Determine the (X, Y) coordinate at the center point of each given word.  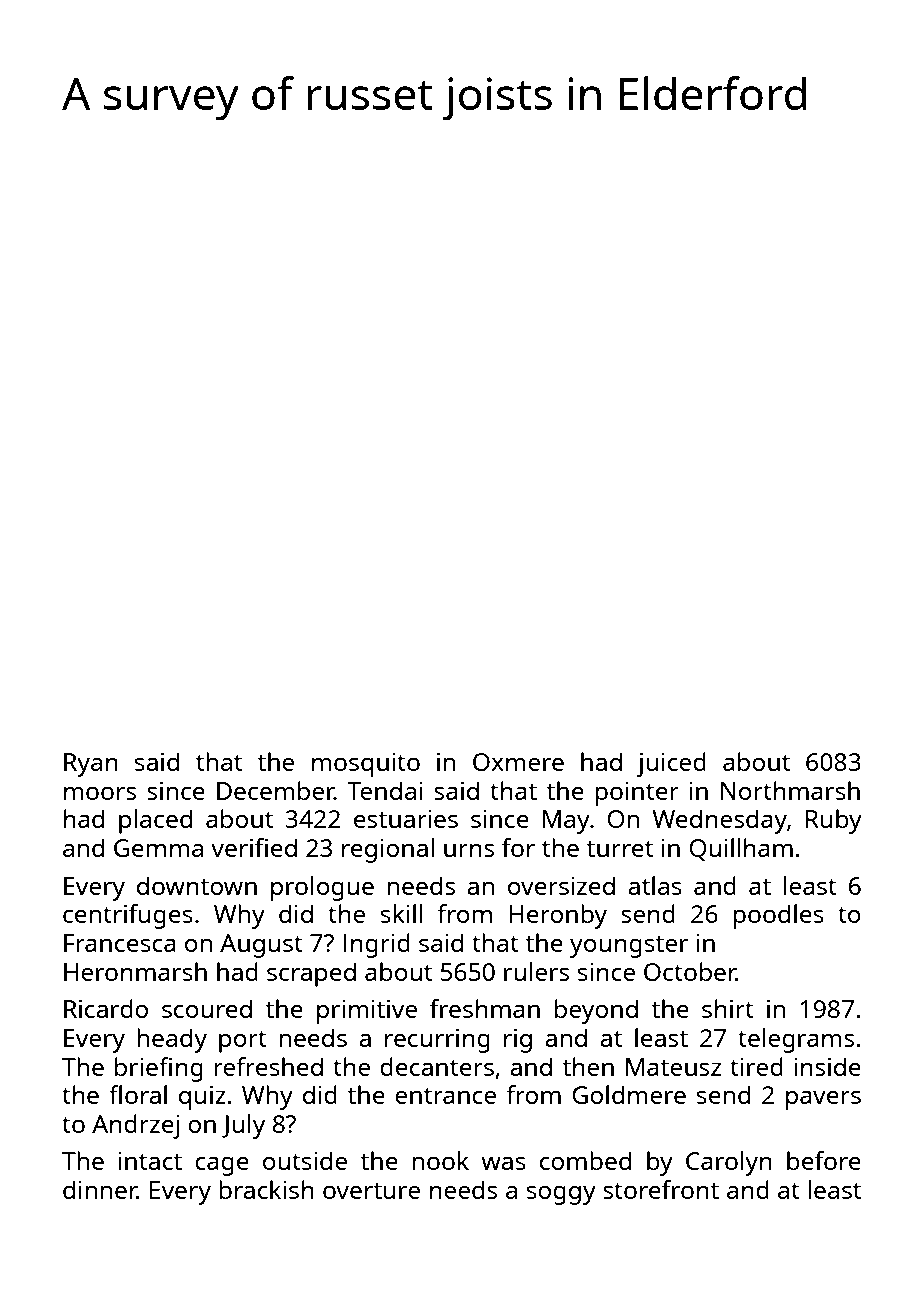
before (824, 1160)
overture (371, 1191)
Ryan (91, 765)
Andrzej (135, 1126)
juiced (671, 764)
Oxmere (518, 762)
